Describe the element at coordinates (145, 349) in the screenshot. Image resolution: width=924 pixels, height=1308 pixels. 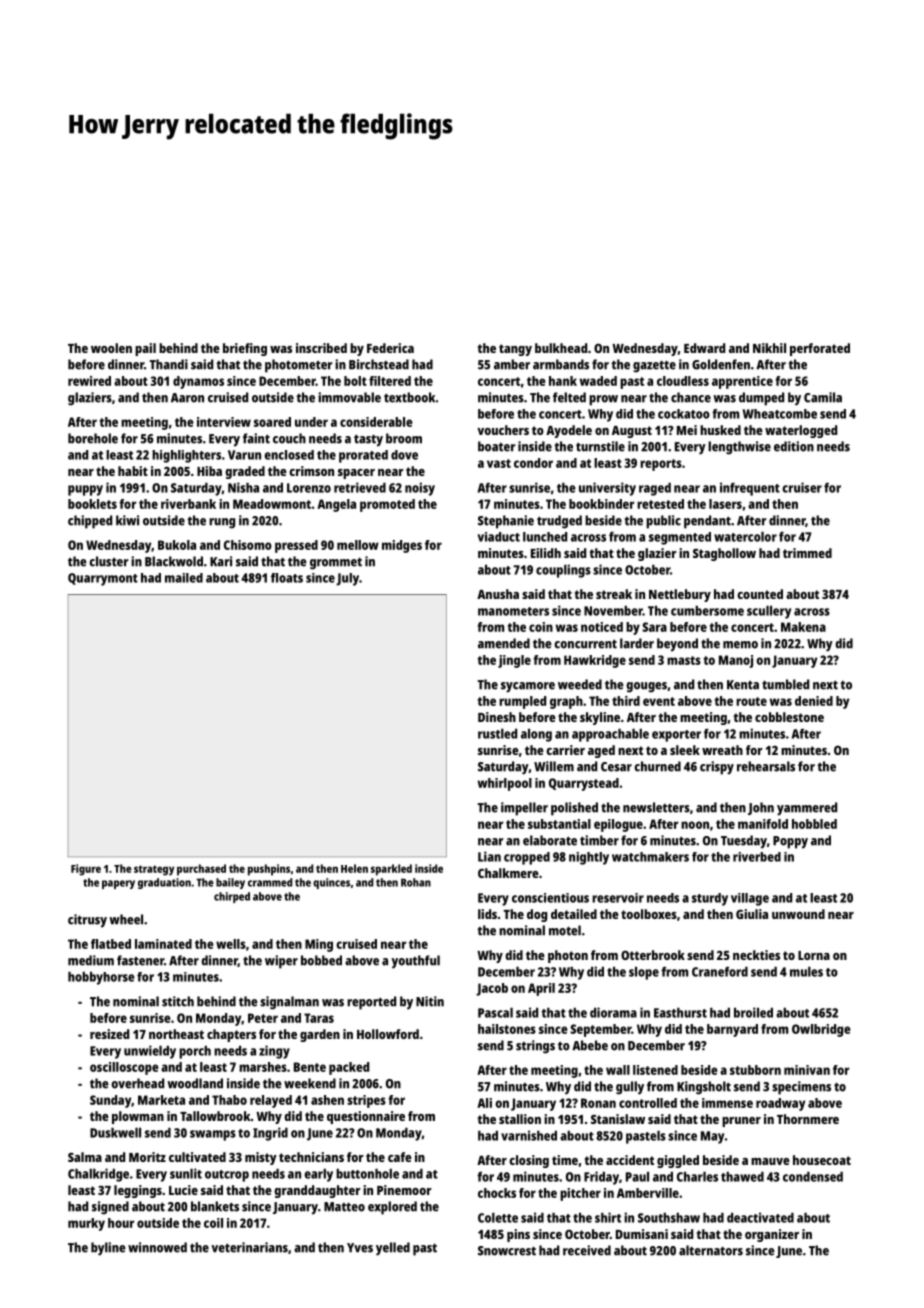
I see `pail` at that location.
